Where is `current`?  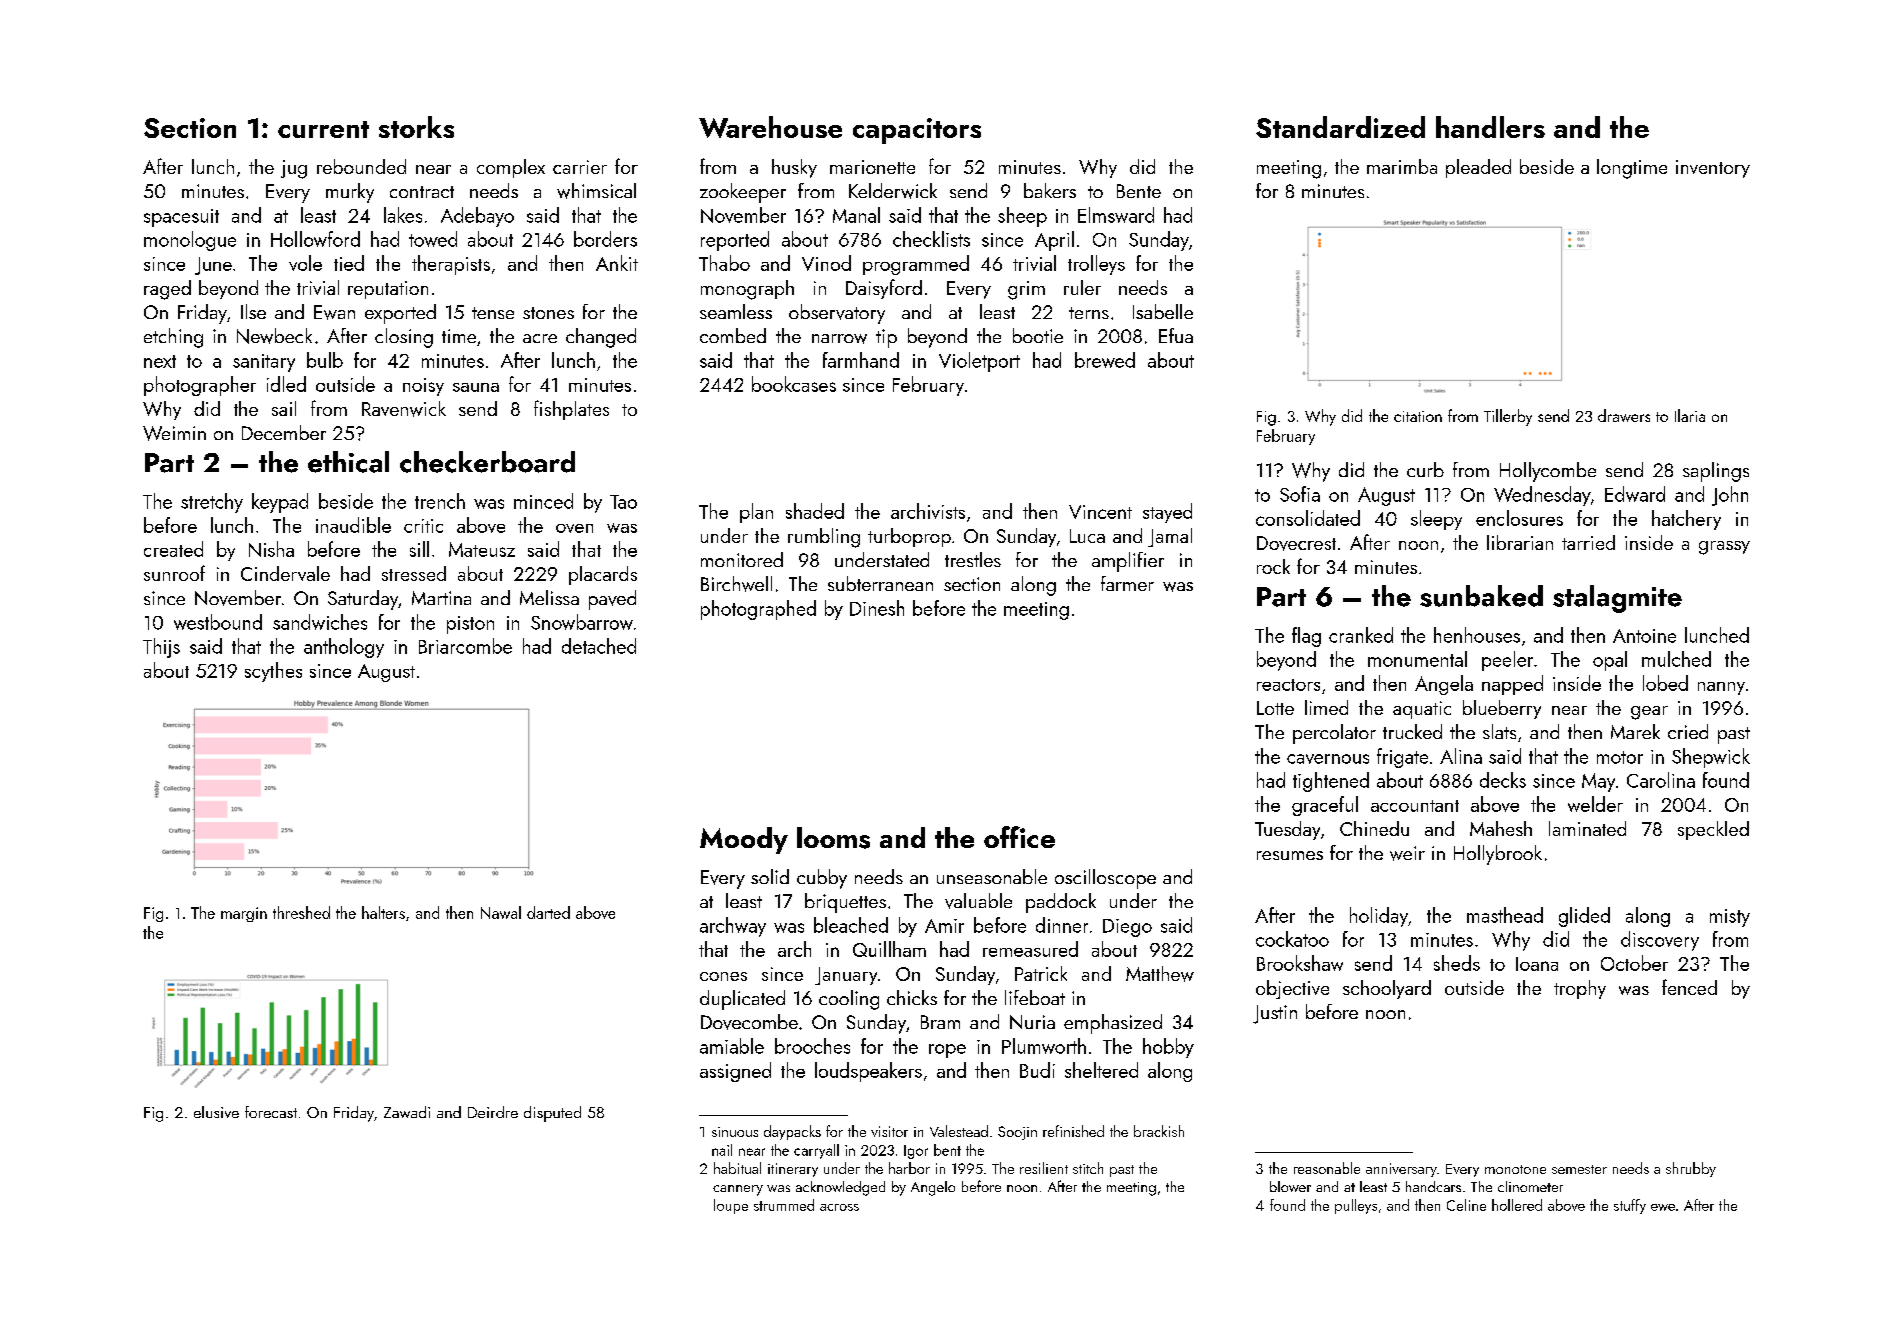 current is located at coordinates (323, 129).
